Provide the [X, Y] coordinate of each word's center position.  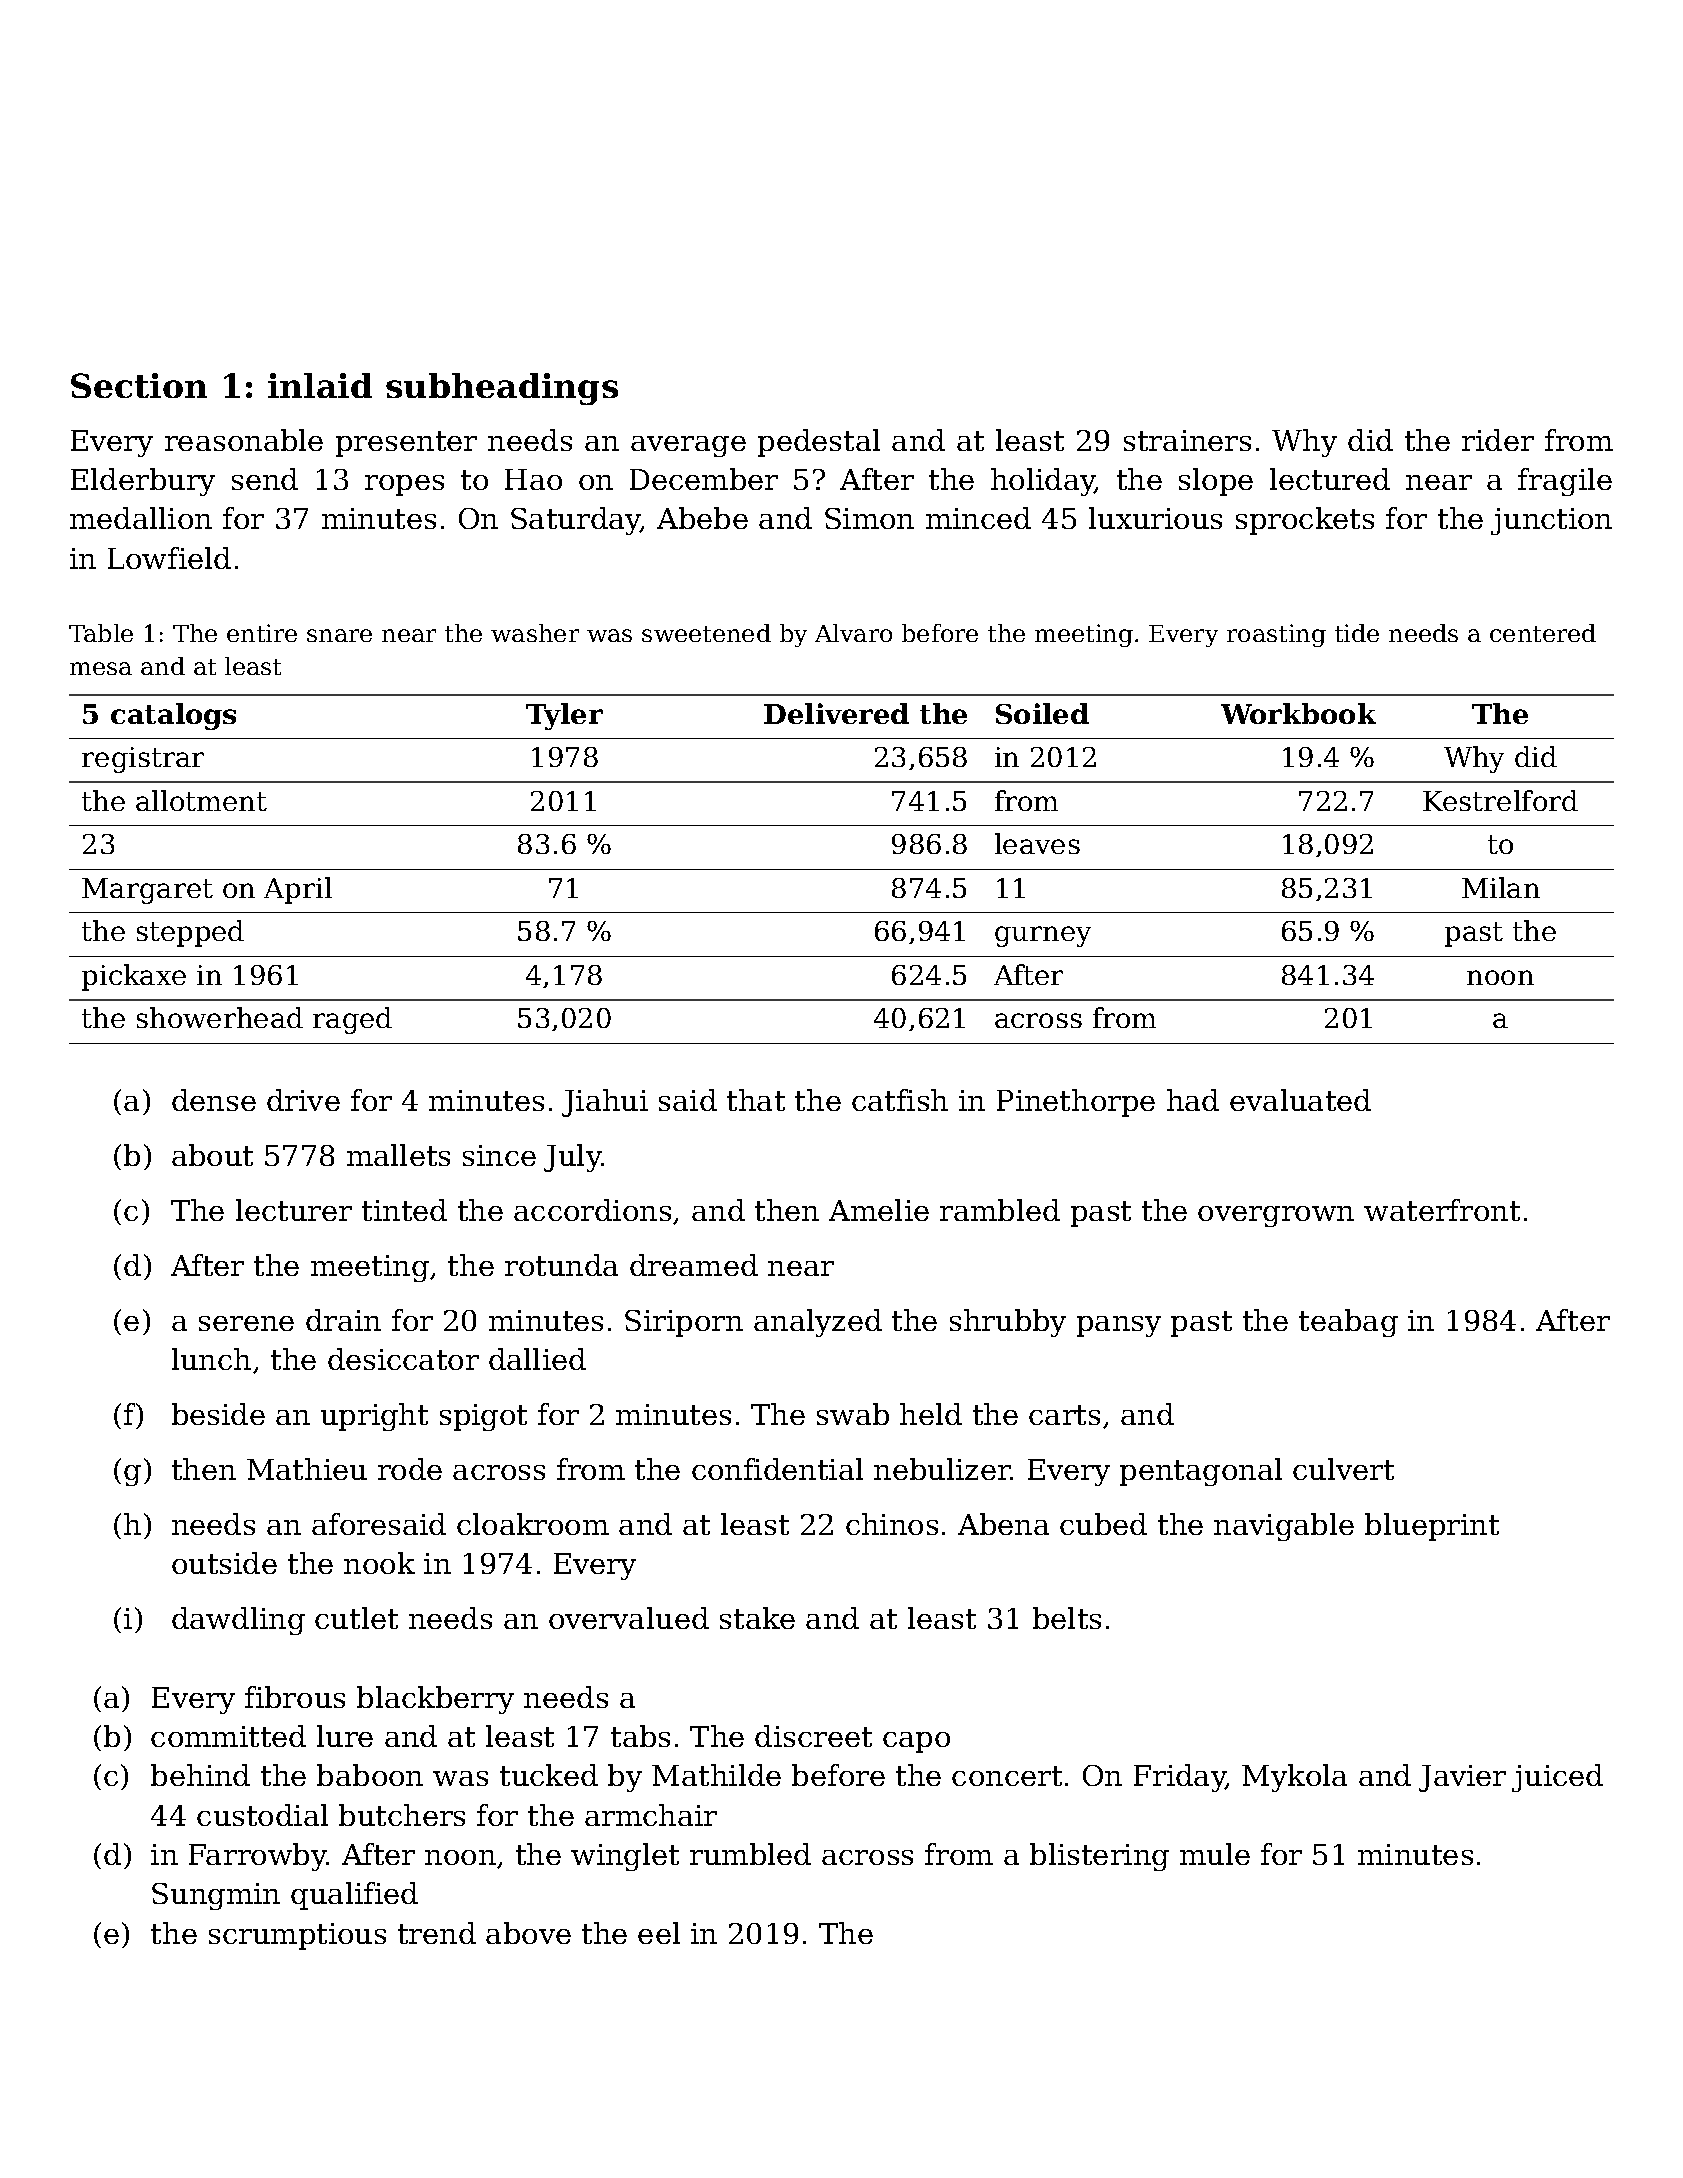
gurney [1043, 936]
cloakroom [533, 1524]
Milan [1501, 887]
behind [200, 1775]
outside [224, 1563]
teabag [1348, 1323]
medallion [141, 518]
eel [659, 1933]
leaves [1037, 843]
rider [1498, 440]
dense [214, 1100]
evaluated [1300, 1100]
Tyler [564, 716]
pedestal [819, 443]
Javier [1462, 1778]
